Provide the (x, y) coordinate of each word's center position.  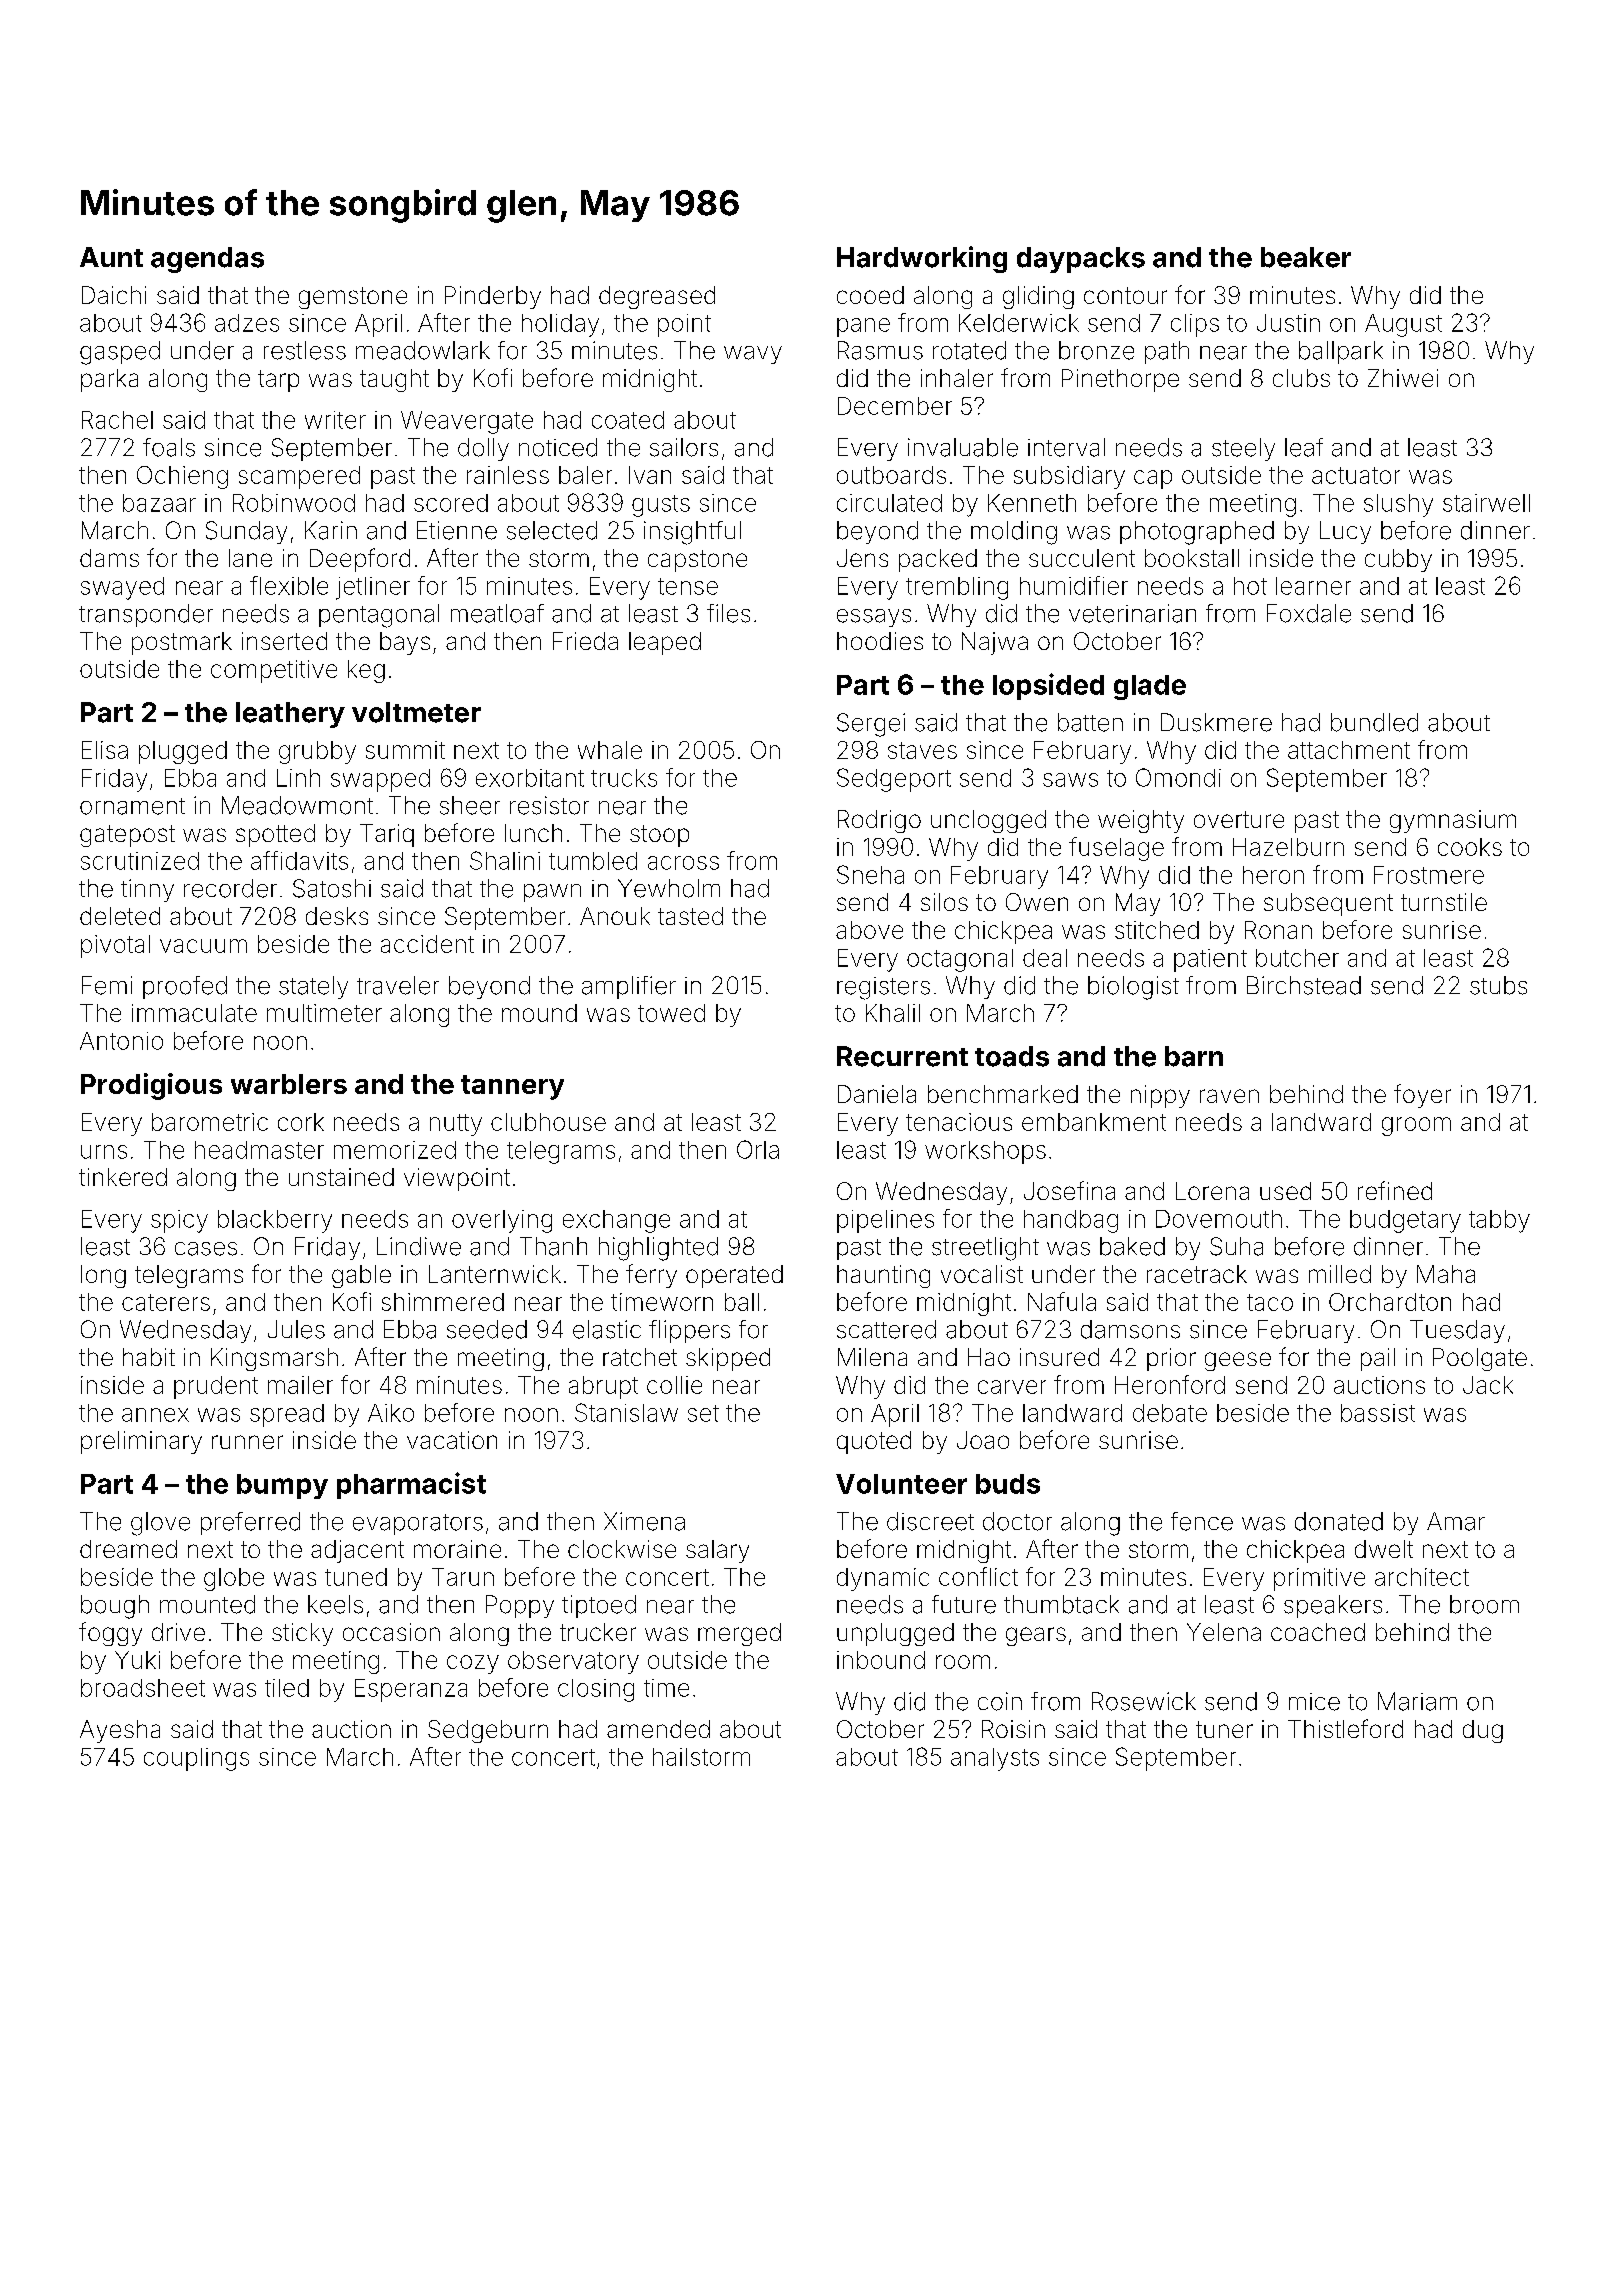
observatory (573, 1662)
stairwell (1486, 503)
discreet (930, 1521)
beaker (1306, 257)
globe (234, 1579)
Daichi (114, 295)
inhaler (957, 378)
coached (1318, 1632)
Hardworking (922, 259)
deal (1045, 958)
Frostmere (1429, 875)
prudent (216, 1387)
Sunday (246, 532)
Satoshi (332, 888)
